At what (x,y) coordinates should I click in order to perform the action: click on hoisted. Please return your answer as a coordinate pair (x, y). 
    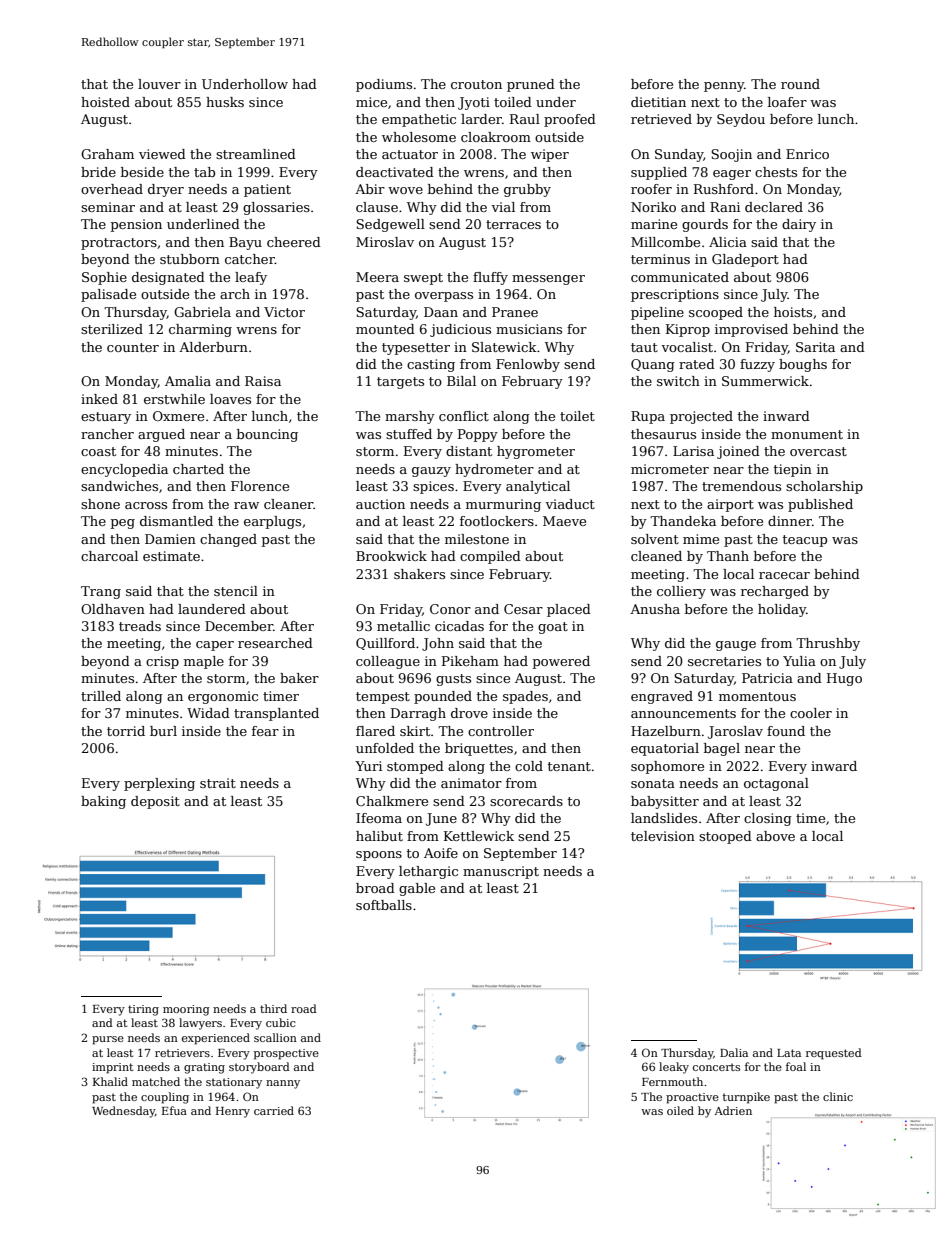
    Looking at the image, I should click on (105, 102).
